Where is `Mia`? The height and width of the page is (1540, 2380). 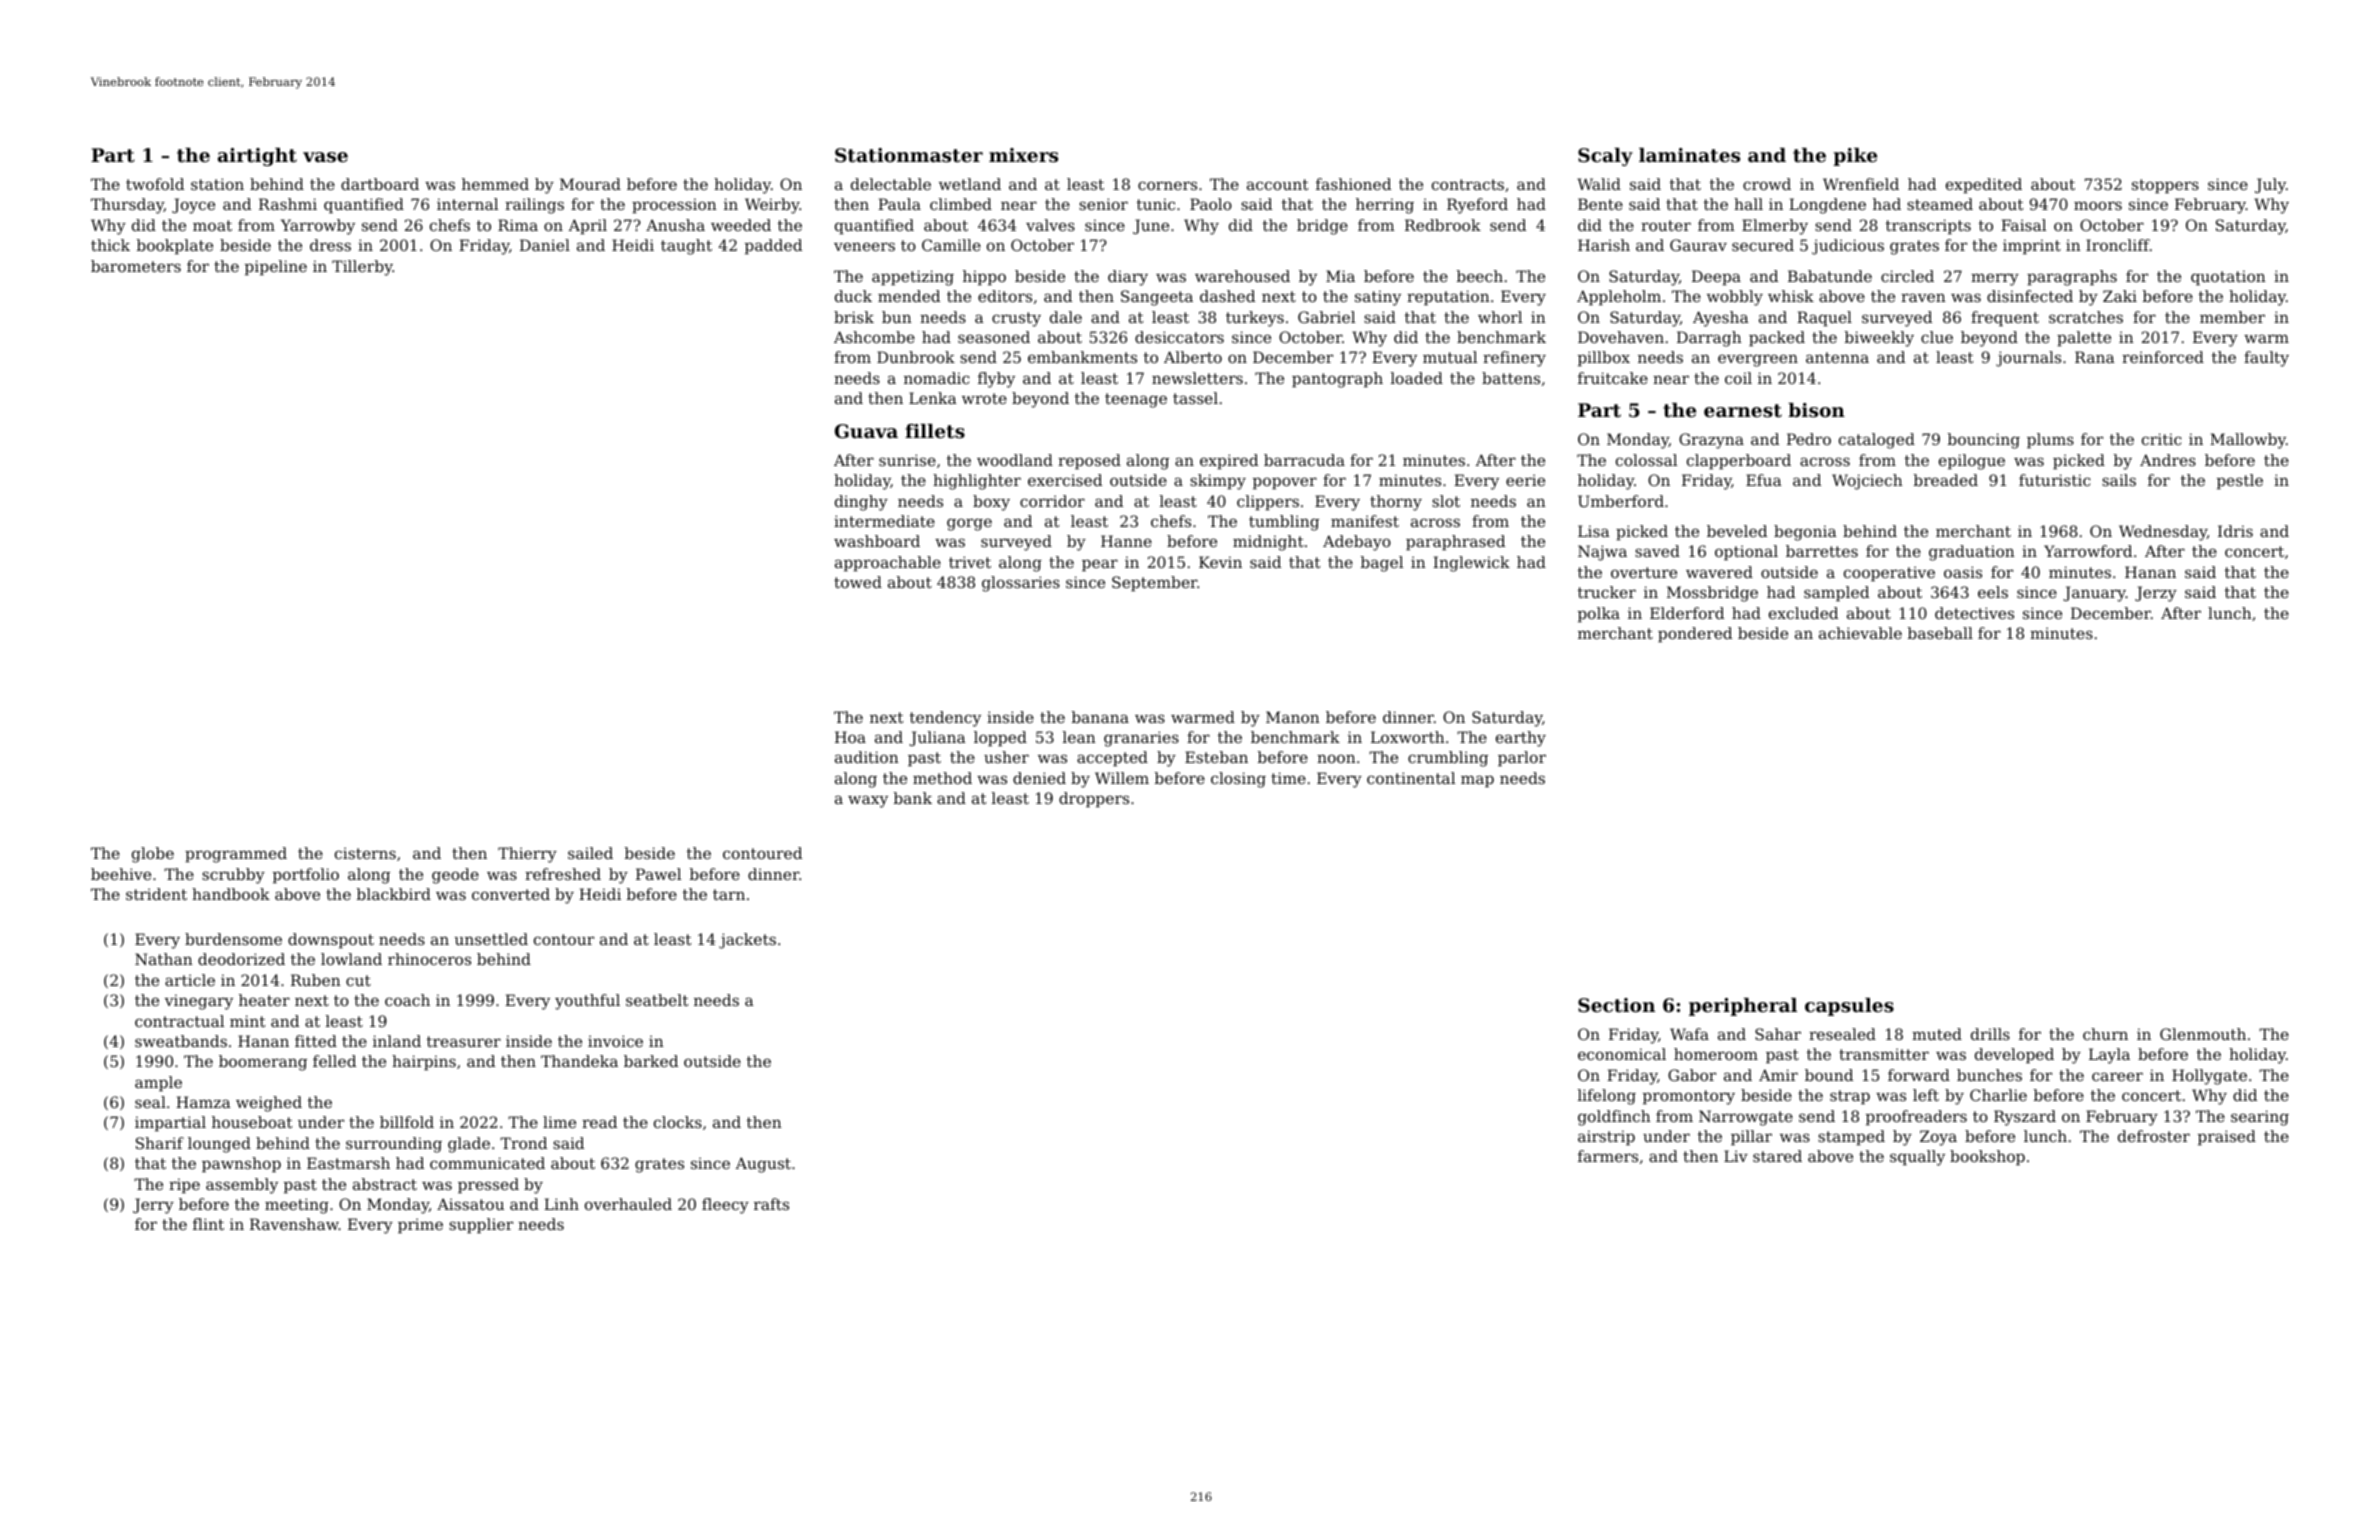
Mia is located at coordinates (1340, 276).
